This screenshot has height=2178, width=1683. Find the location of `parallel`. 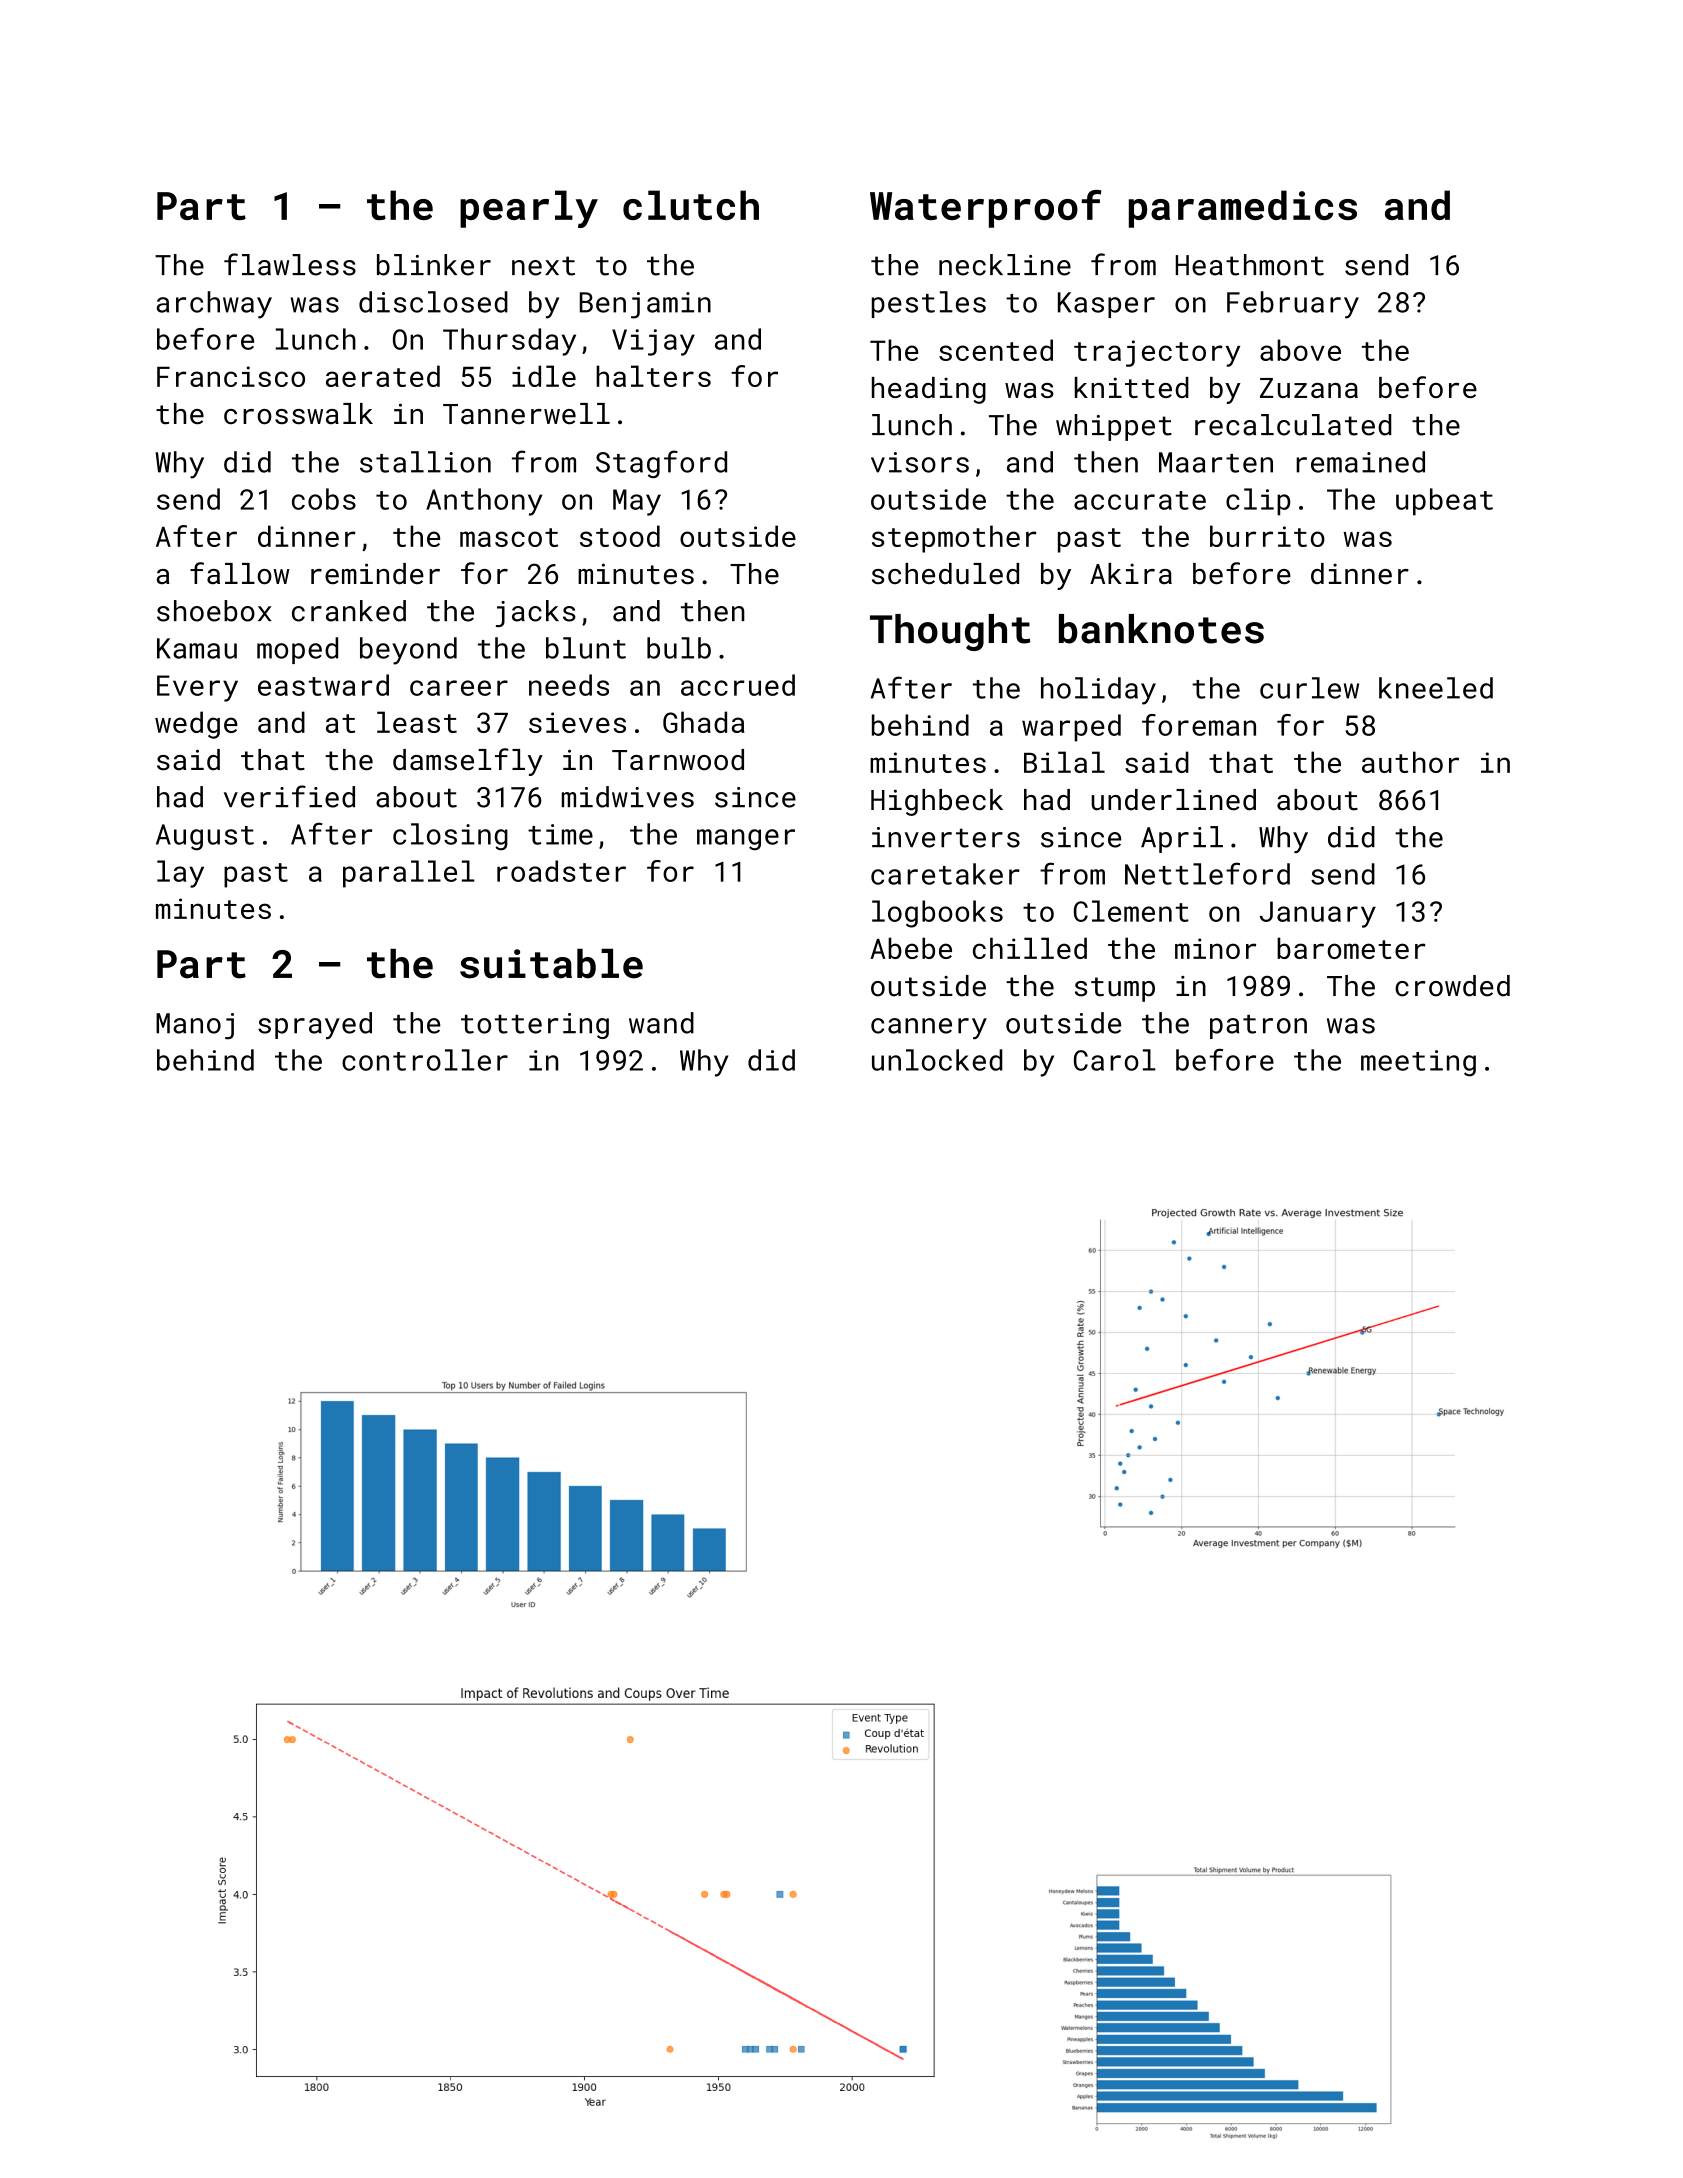

parallel is located at coordinates (409, 874).
